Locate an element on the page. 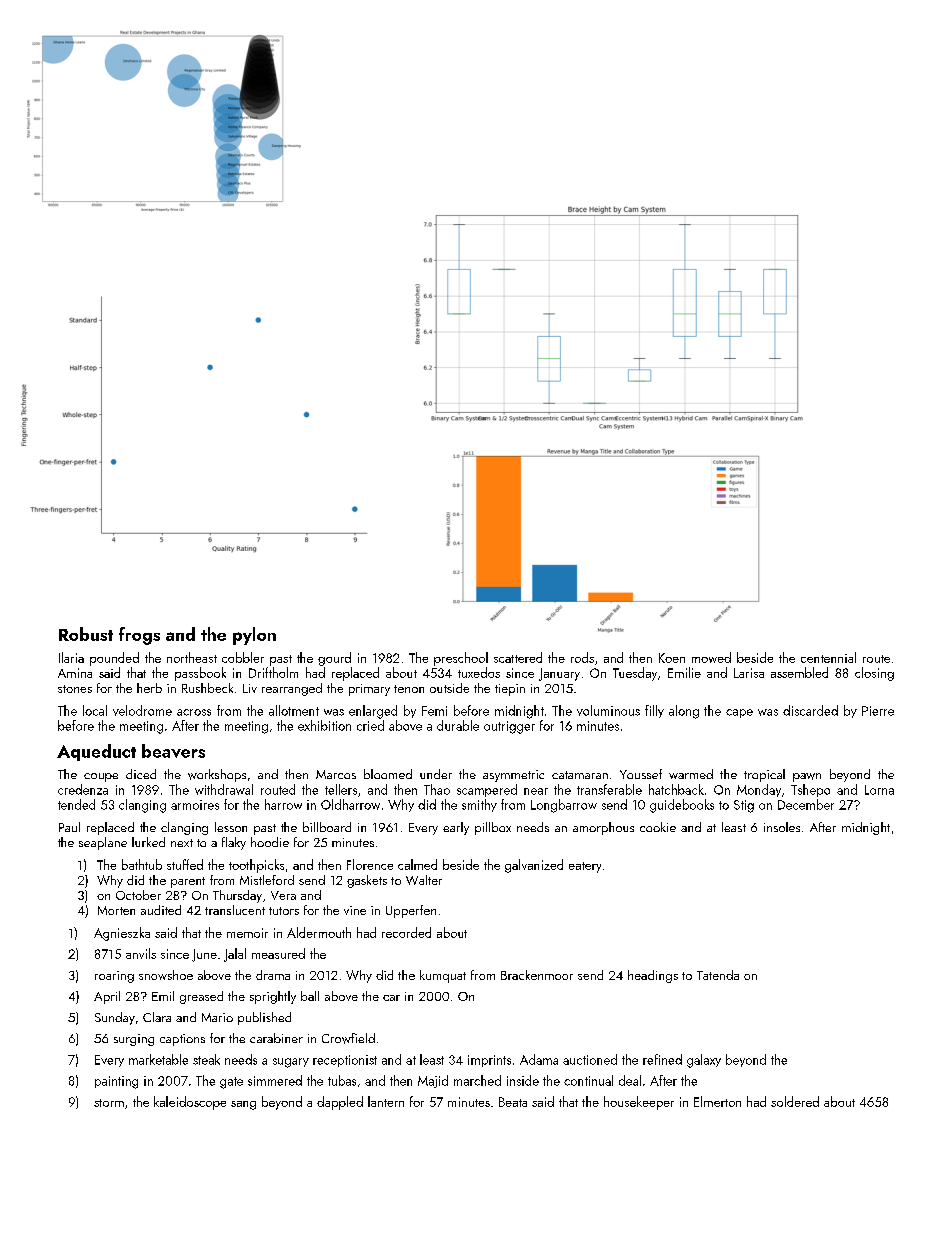 The height and width of the page is (1233, 952). Tatenda is located at coordinates (718, 975).
